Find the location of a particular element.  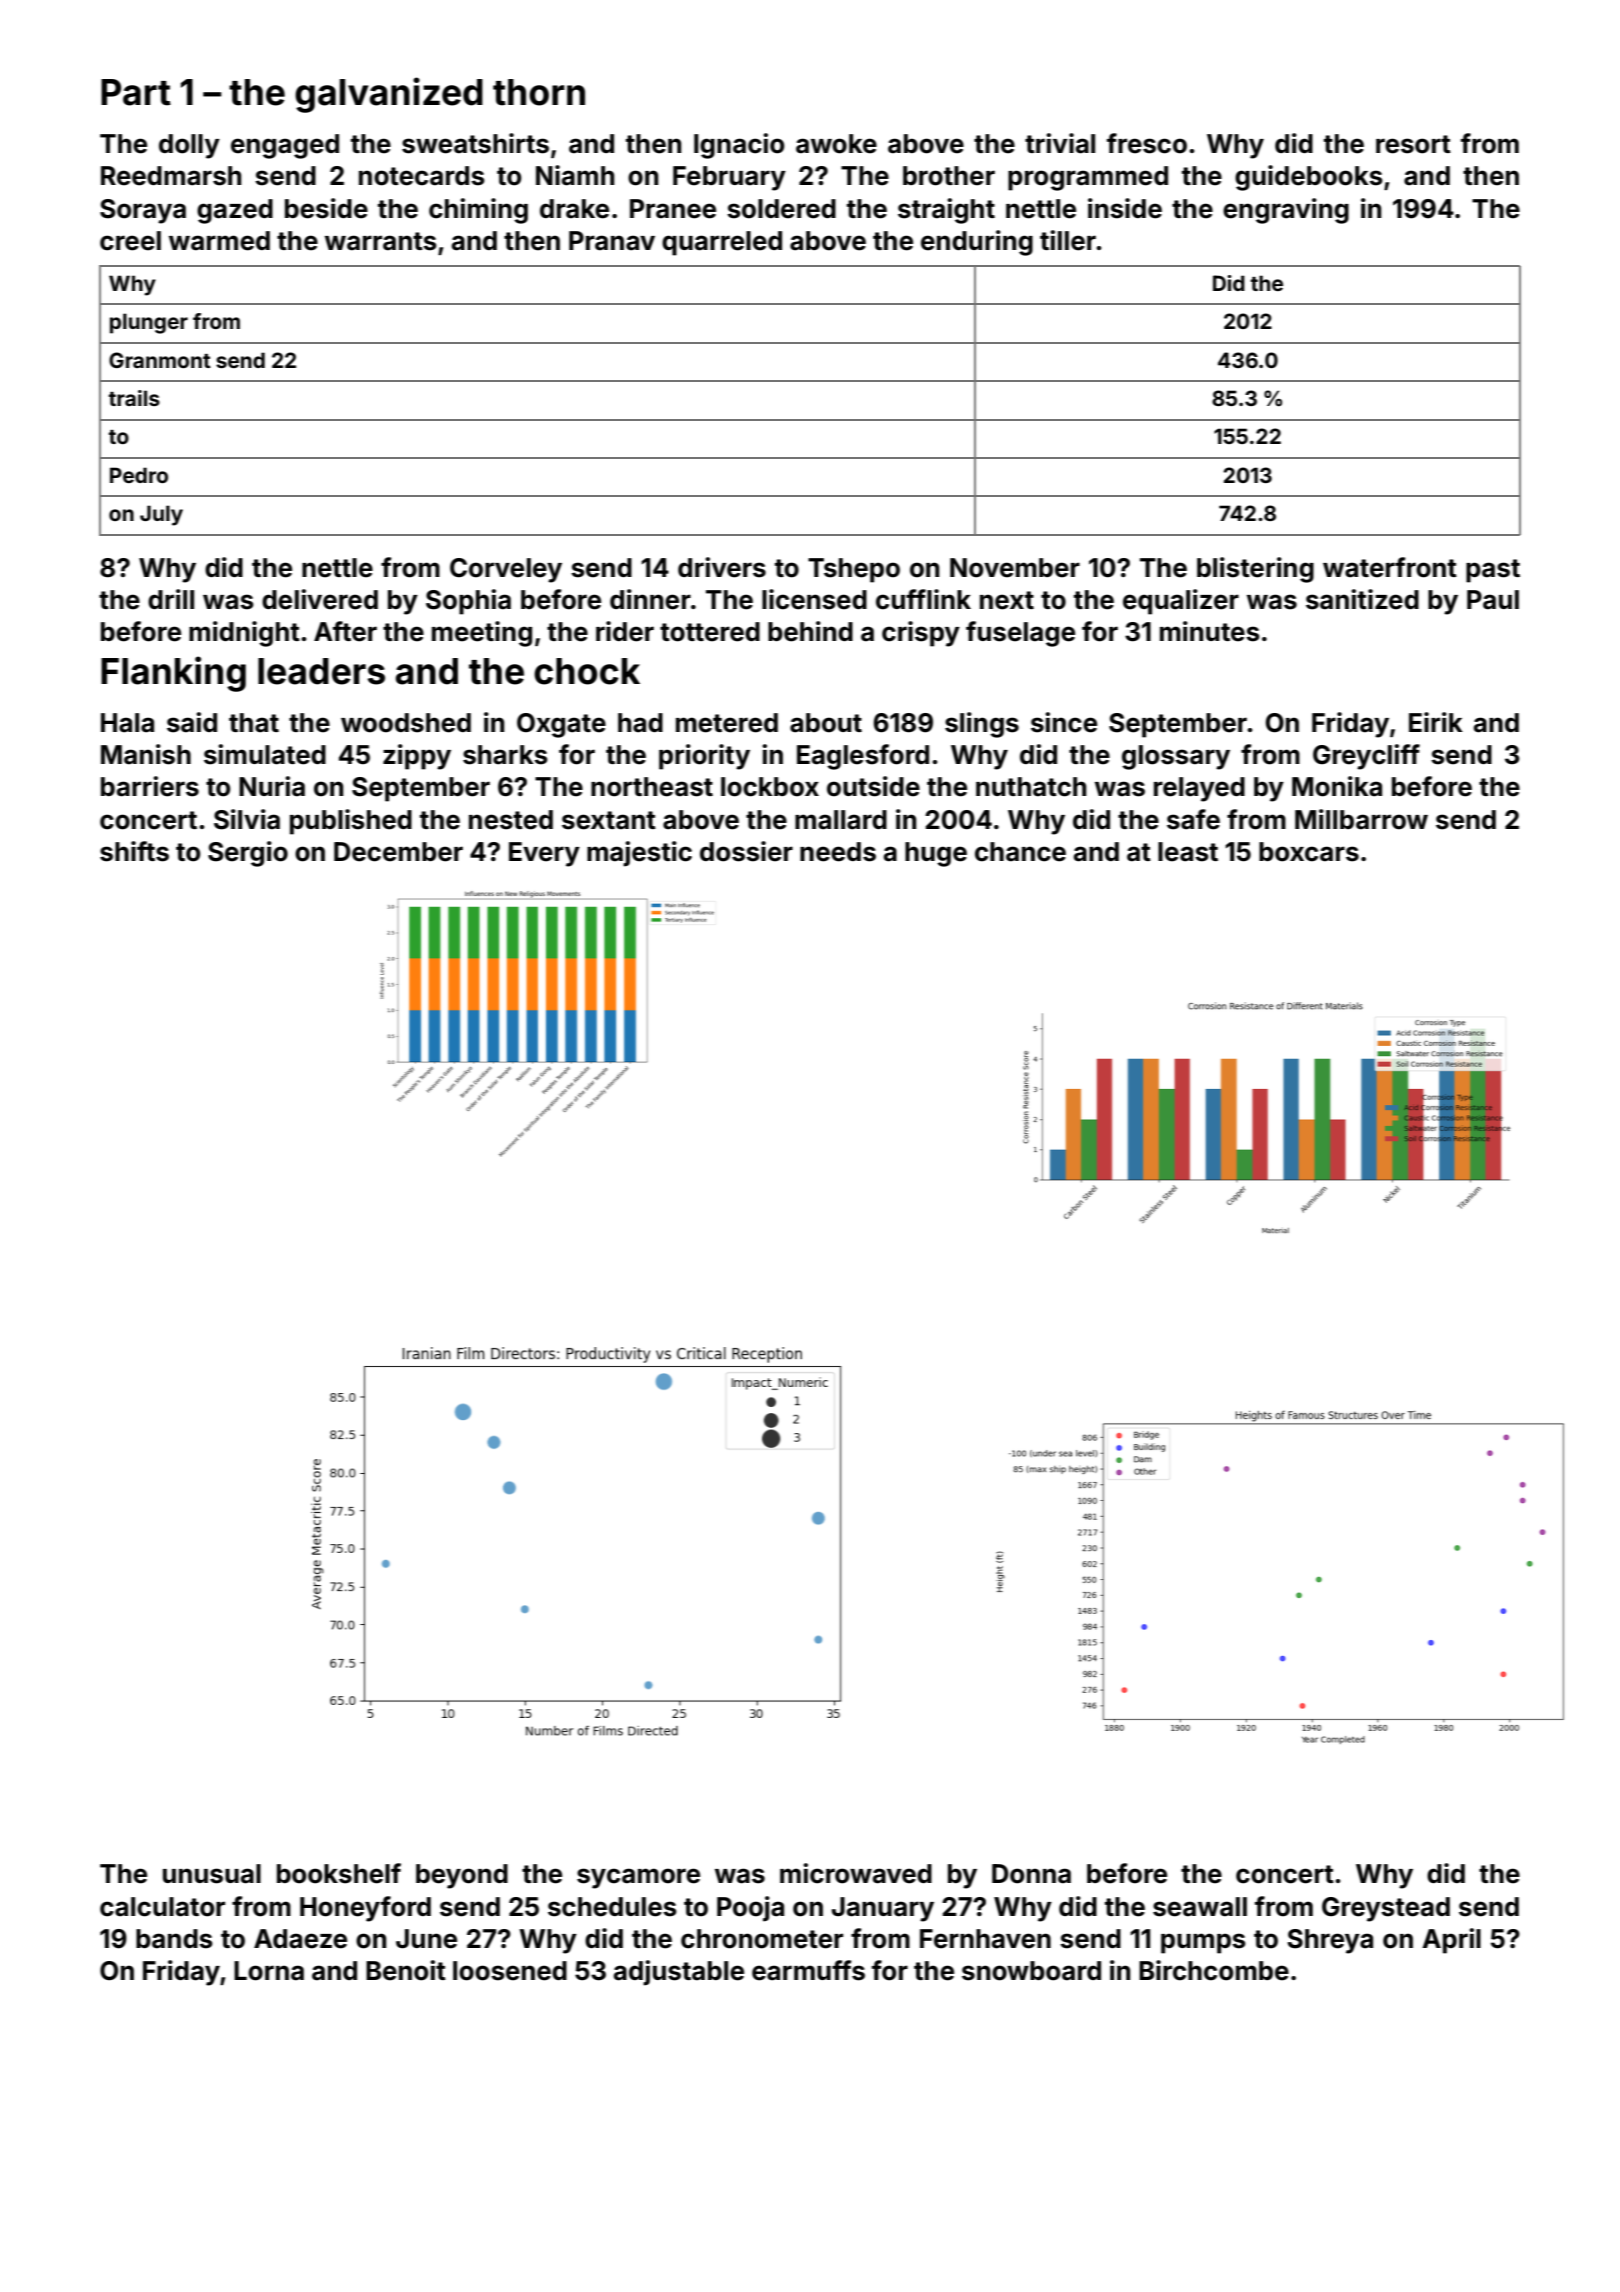

engraving is located at coordinates (1286, 211).
